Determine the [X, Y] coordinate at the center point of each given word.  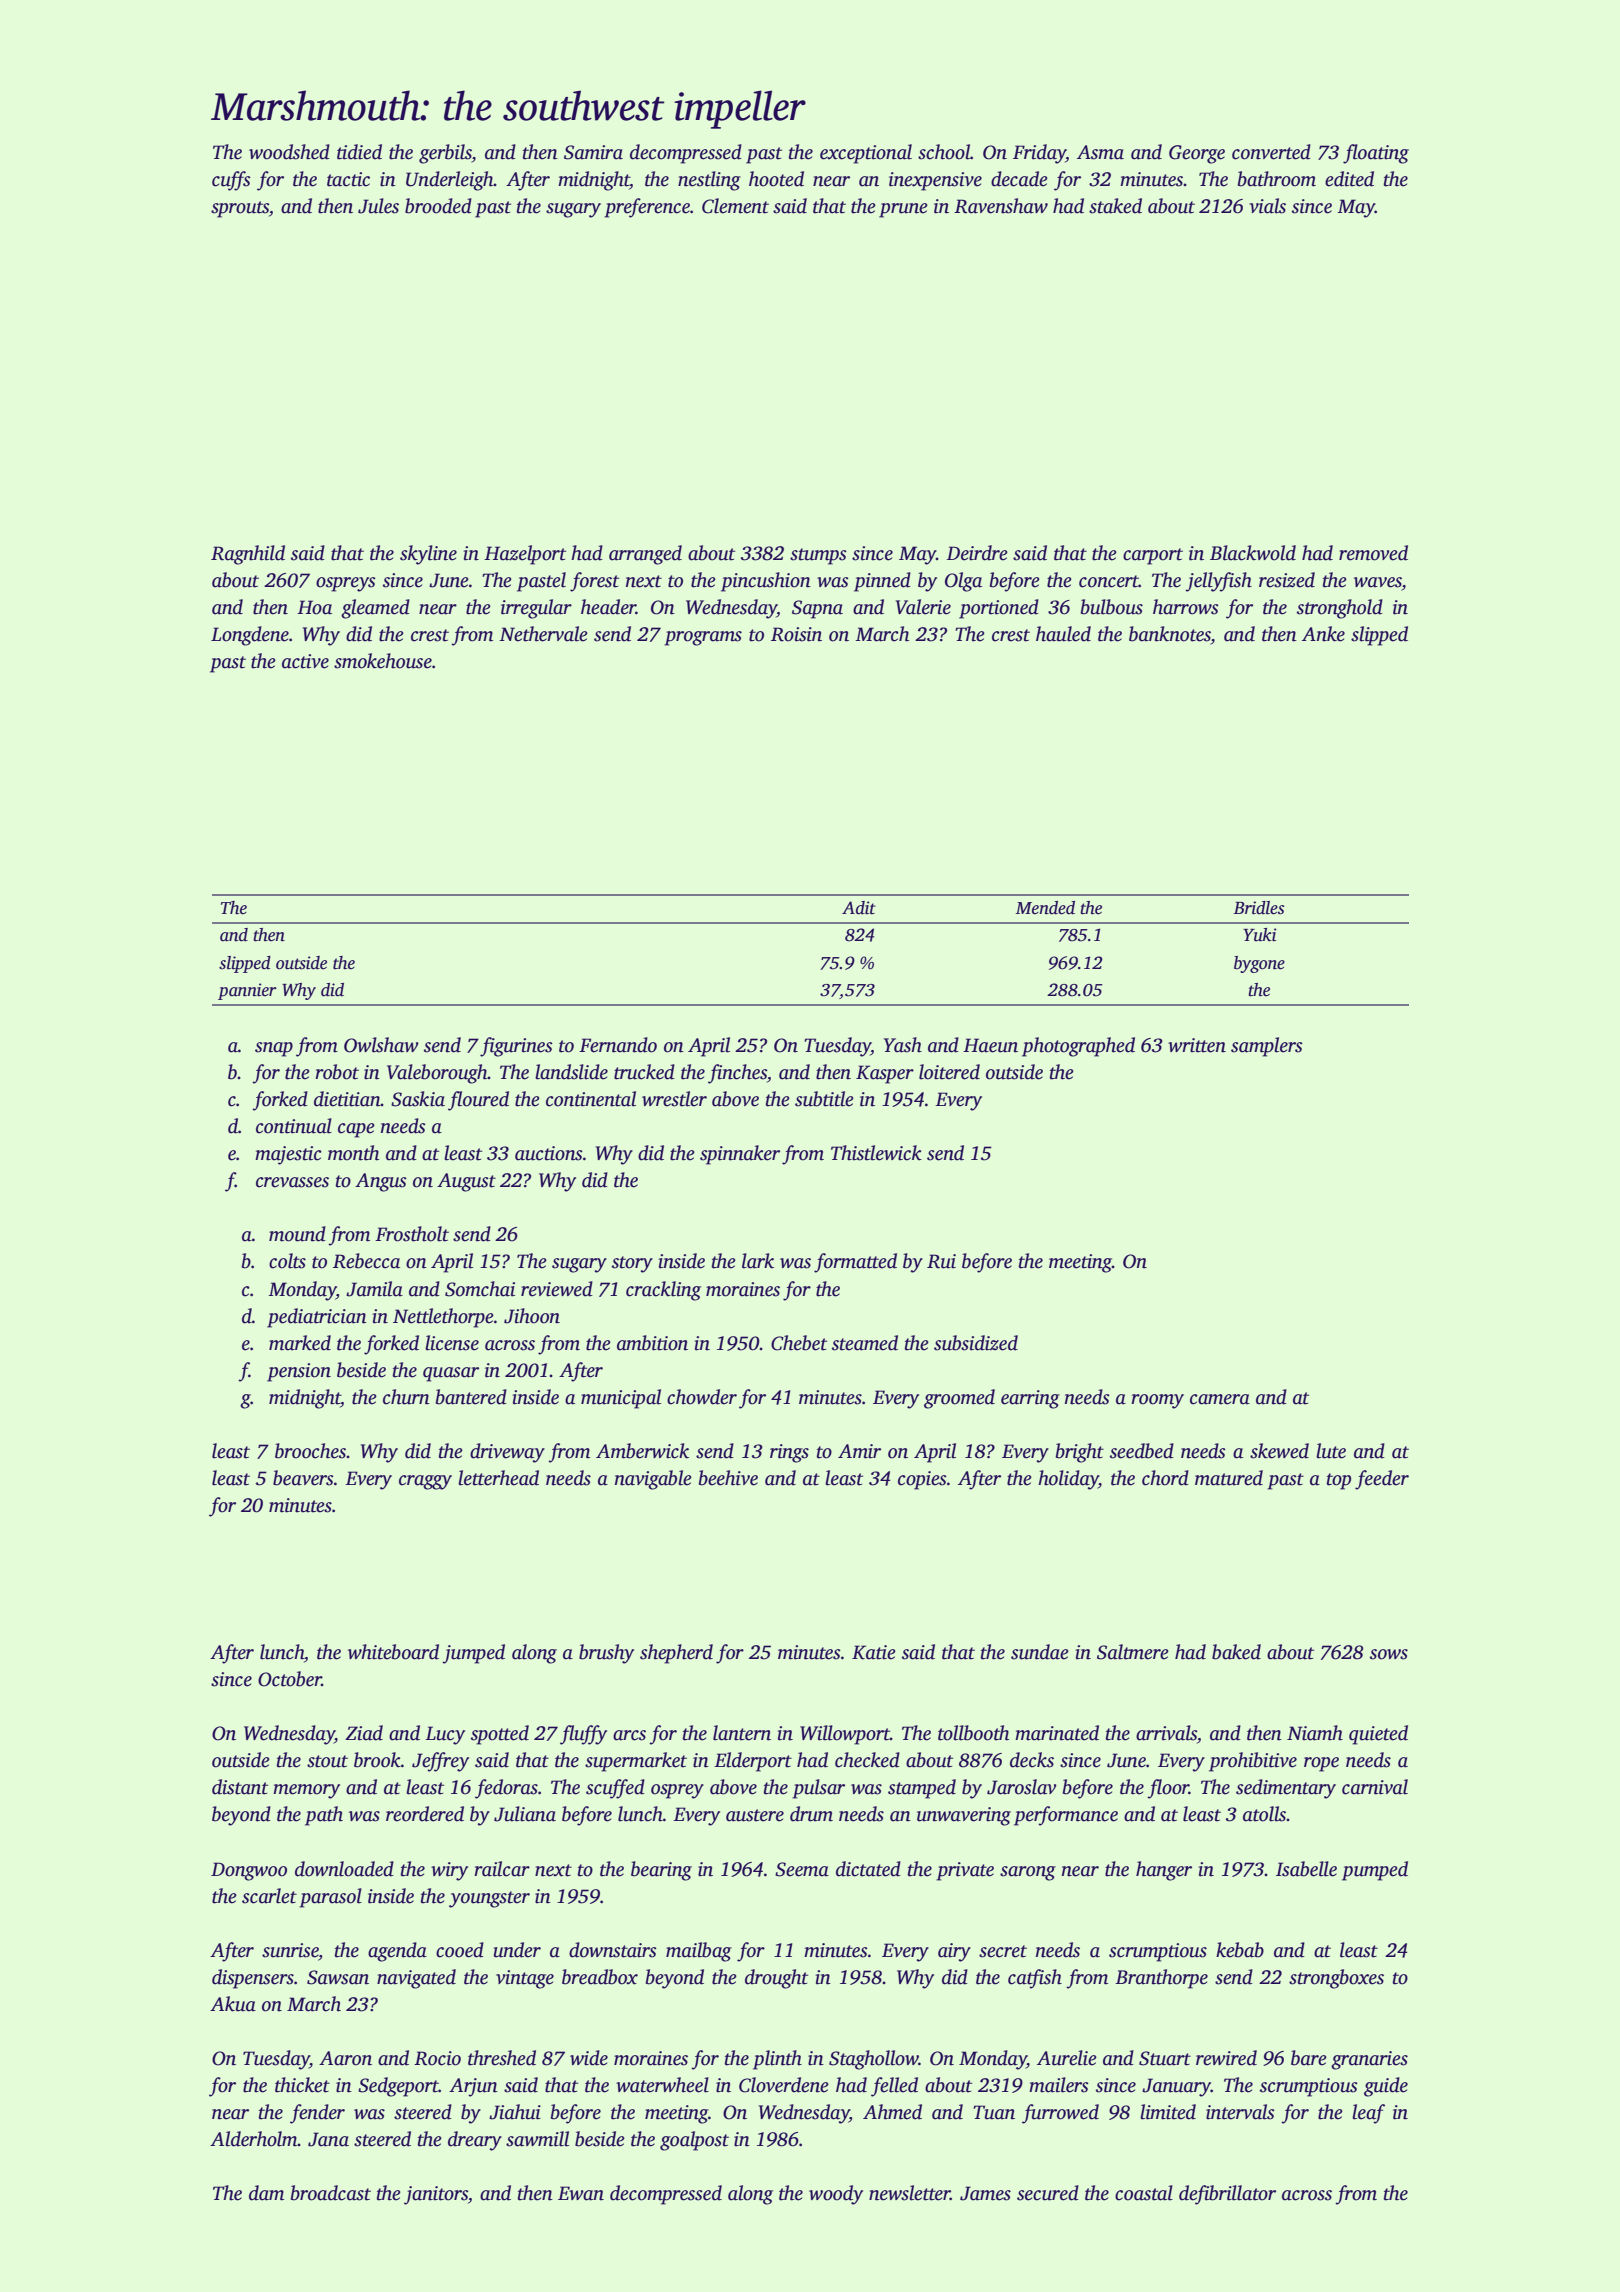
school [944, 152]
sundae [1040, 1652]
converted [1271, 152]
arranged [645, 555]
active [305, 661]
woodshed [289, 152]
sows [1389, 1654]
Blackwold [1253, 553]
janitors [436, 2195]
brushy [606, 1654]
